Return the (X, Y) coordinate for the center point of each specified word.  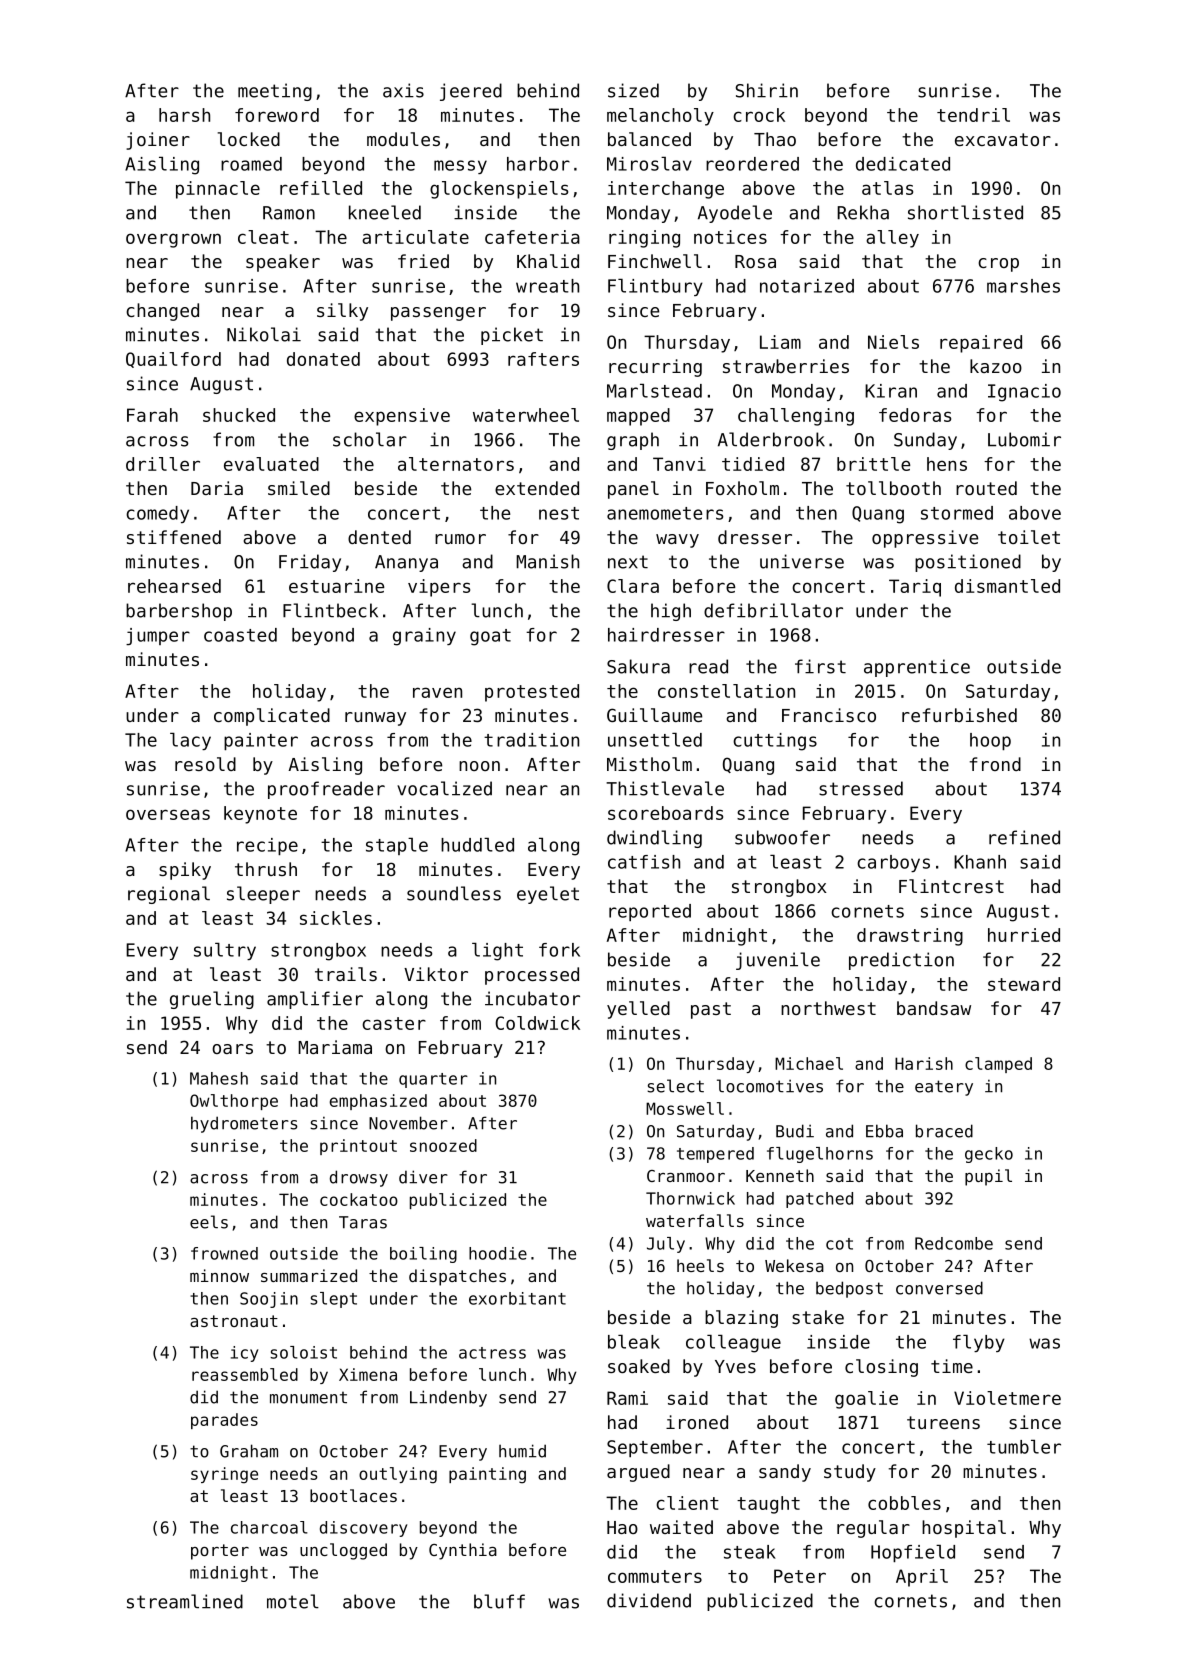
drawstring (910, 937)
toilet (1029, 537)
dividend (649, 1600)
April (922, 1578)
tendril (973, 115)
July (666, 1245)
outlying (398, 1475)
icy (244, 1354)
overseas (168, 814)
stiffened (174, 537)
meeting (275, 92)
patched (819, 1200)
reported (650, 912)
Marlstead (654, 391)
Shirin (766, 90)
